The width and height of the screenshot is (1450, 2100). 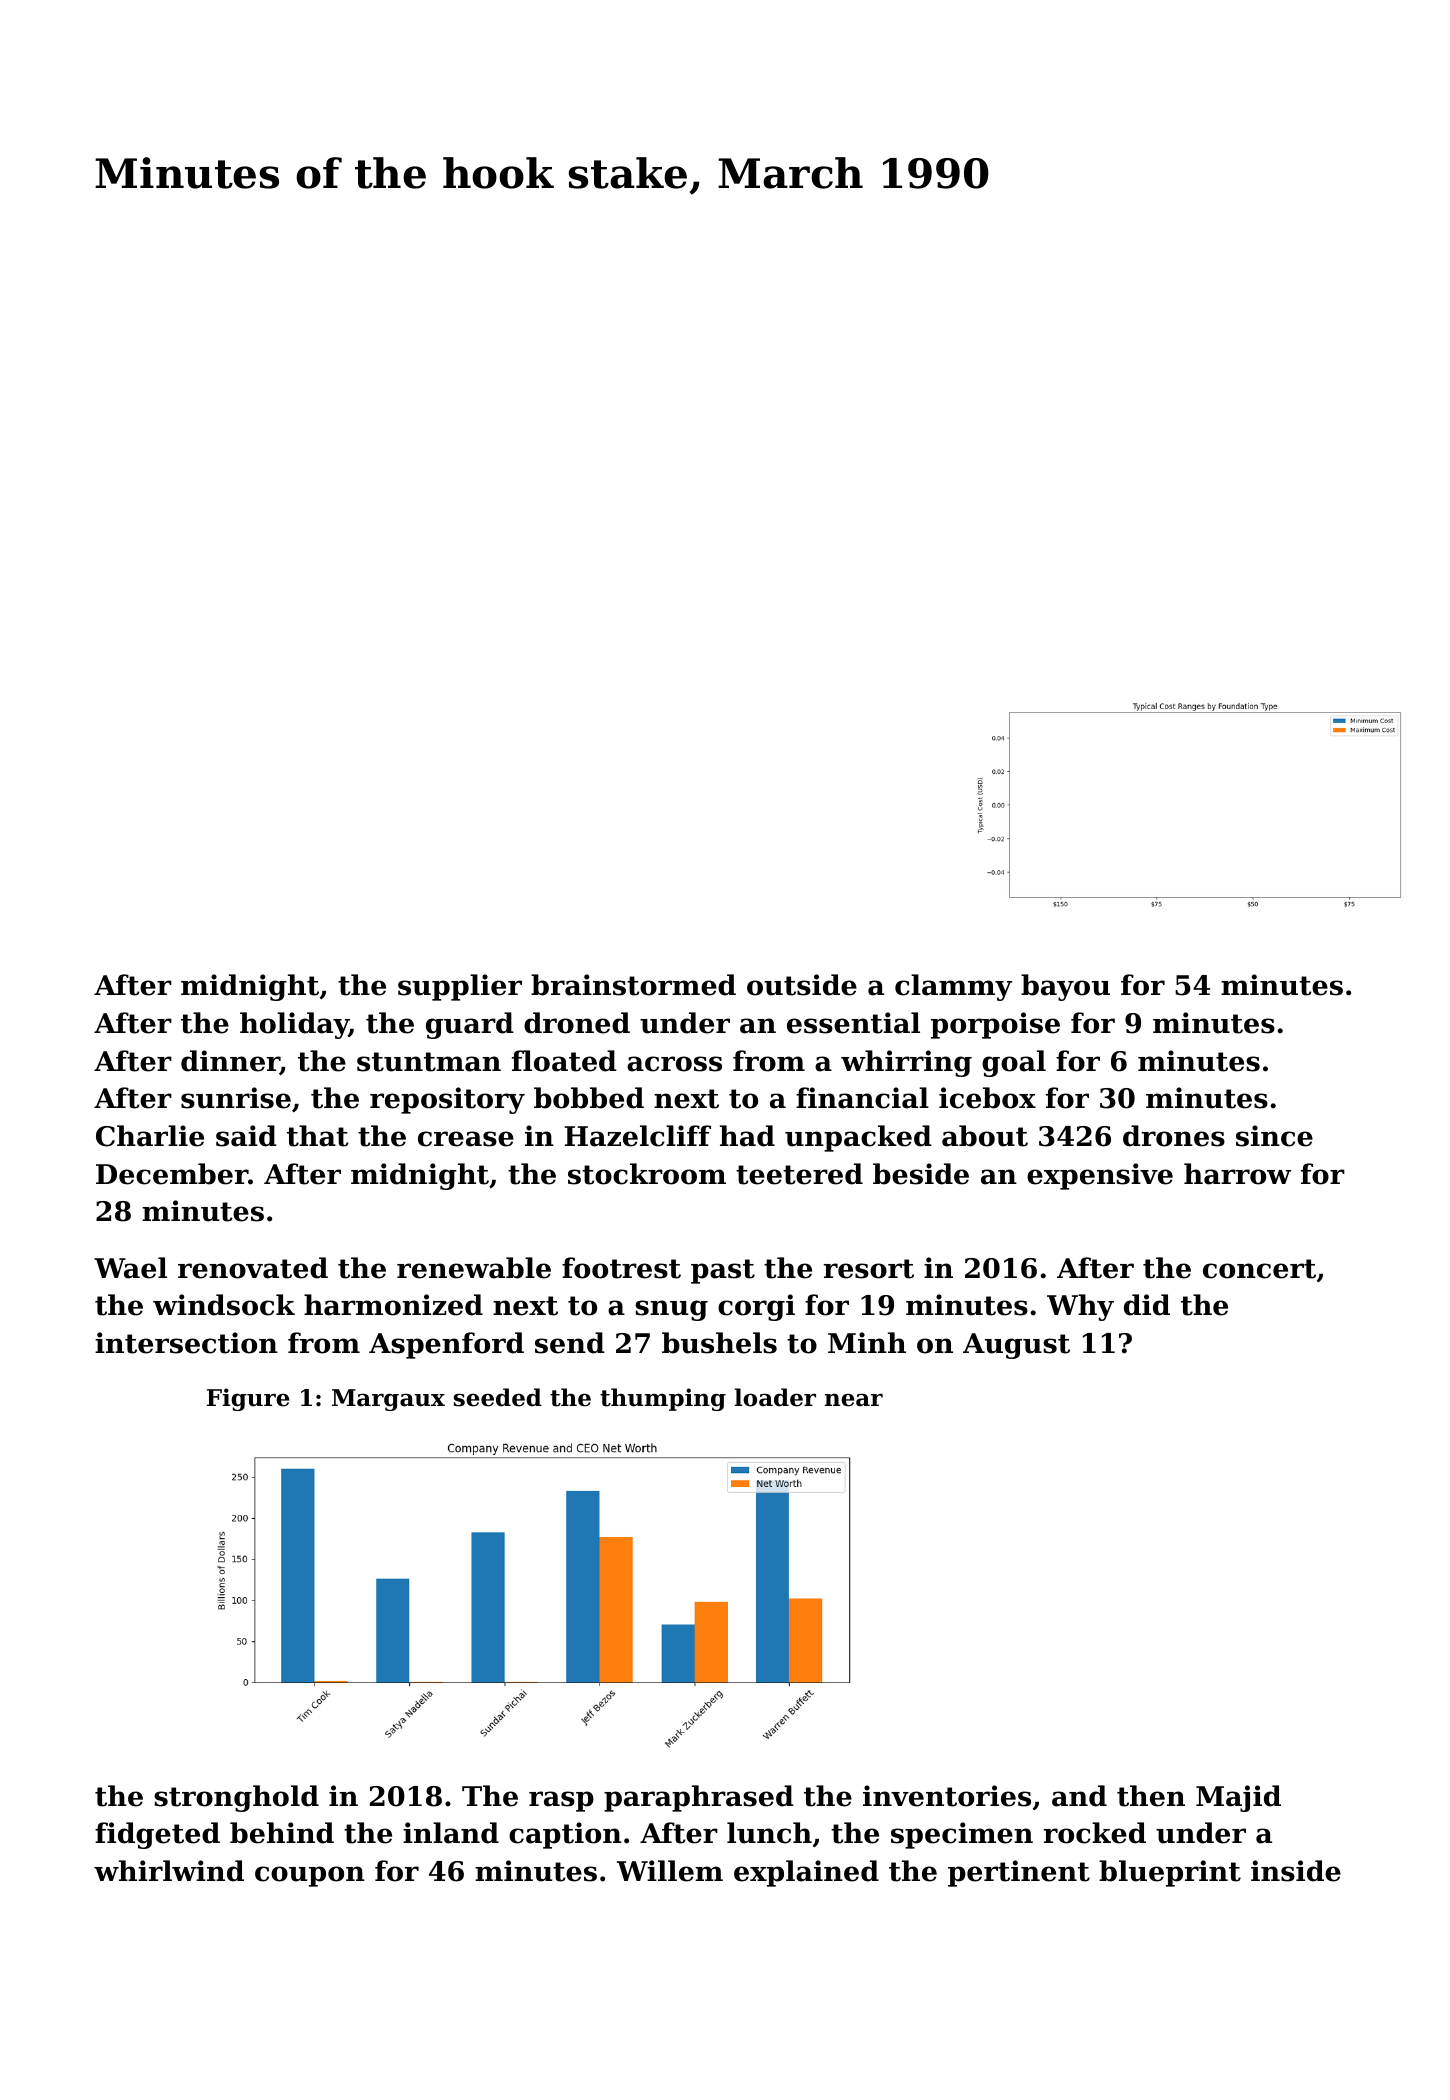 What do you see at coordinates (869, 1269) in the screenshot?
I see `resort` at bounding box center [869, 1269].
